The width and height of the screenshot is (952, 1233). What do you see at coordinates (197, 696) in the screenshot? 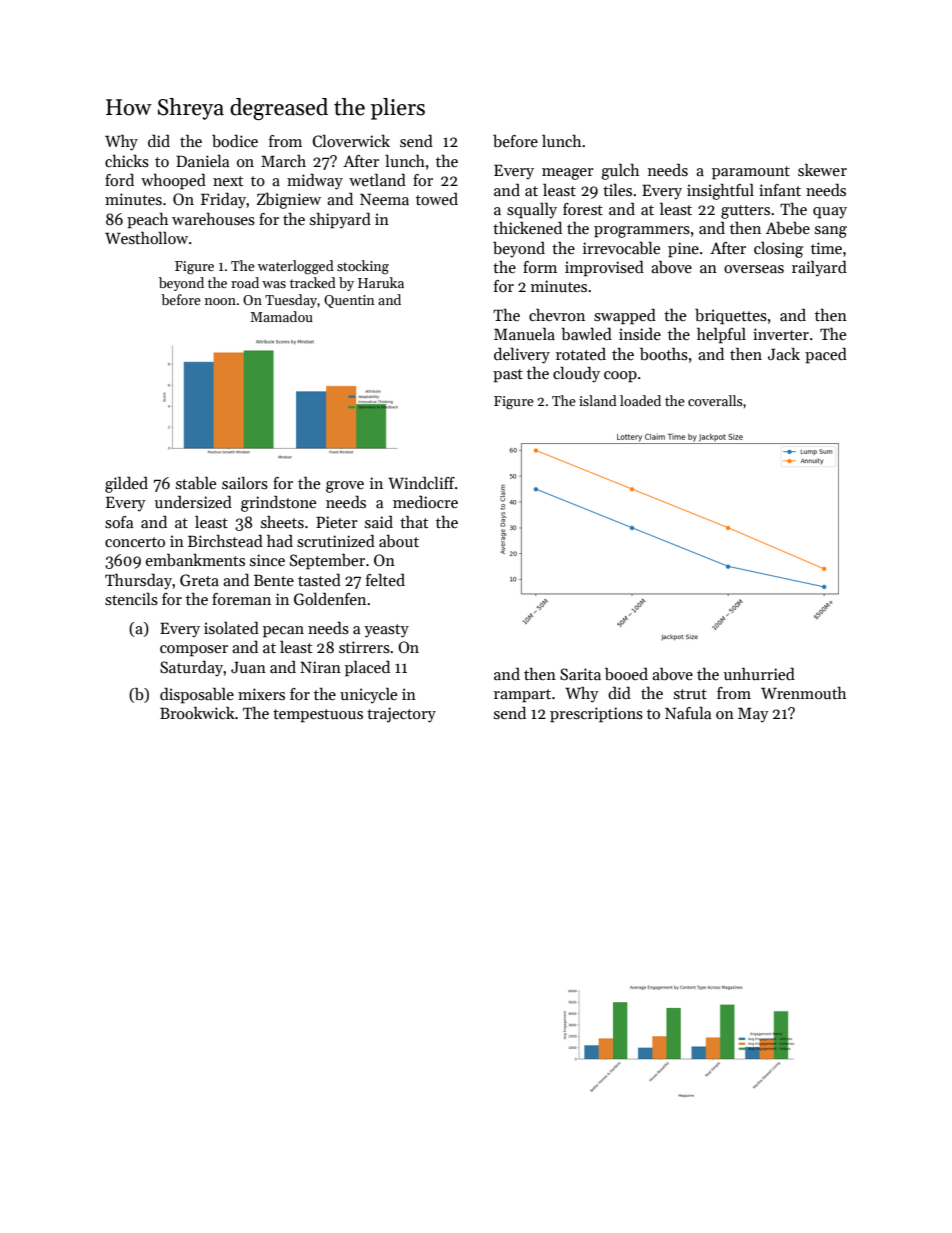
I see `disposable` at bounding box center [197, 696].
